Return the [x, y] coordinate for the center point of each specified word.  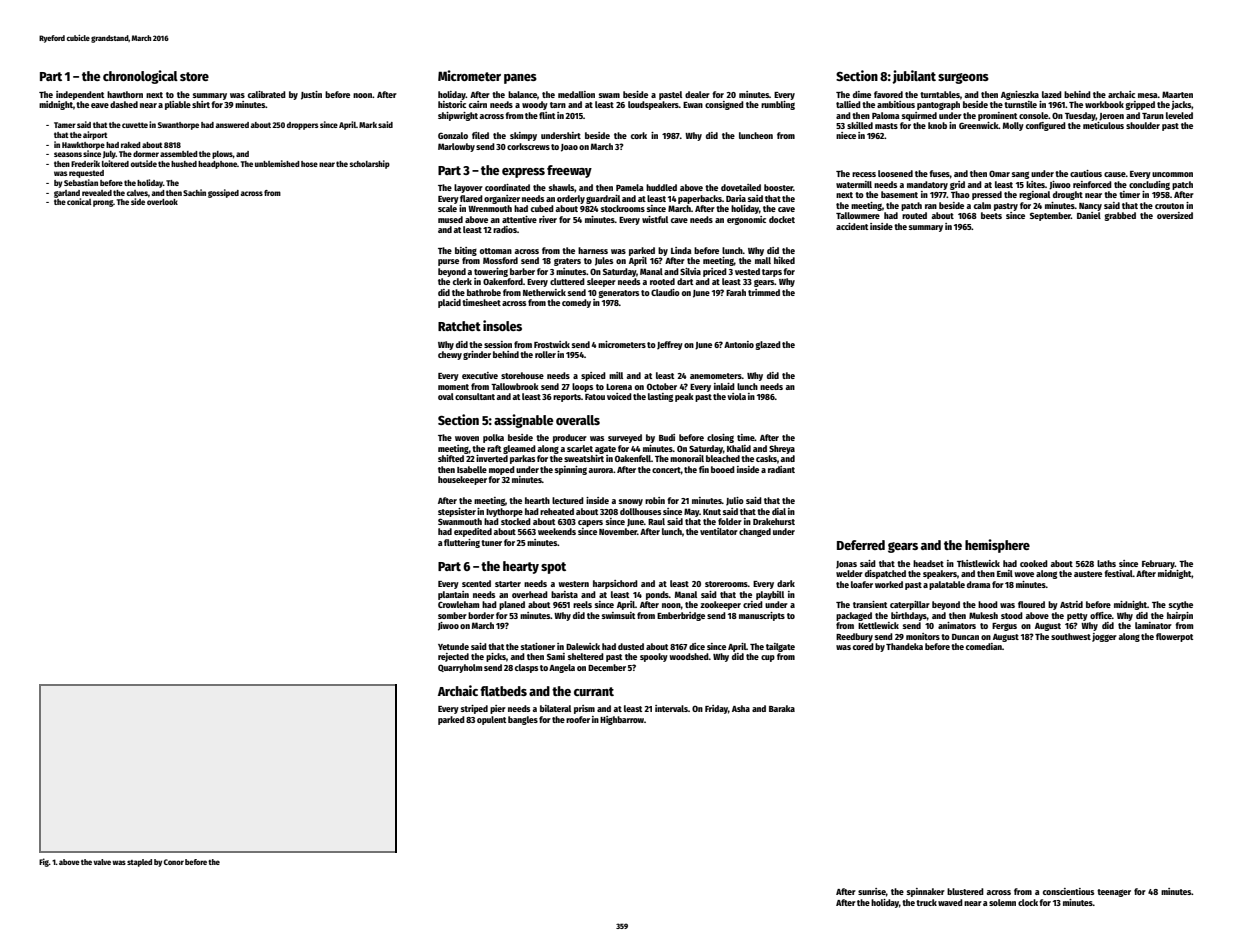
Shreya [782, 449]
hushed [184, 164]
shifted [451, 458]
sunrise [872, 891]
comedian [984, 646]
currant [594, 691]
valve [102, 862]
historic [452, 104]
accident [852, 226]
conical [79, 201]
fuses [939, 173]
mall [763, 260]
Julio [735, 501]
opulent [491, 720]
